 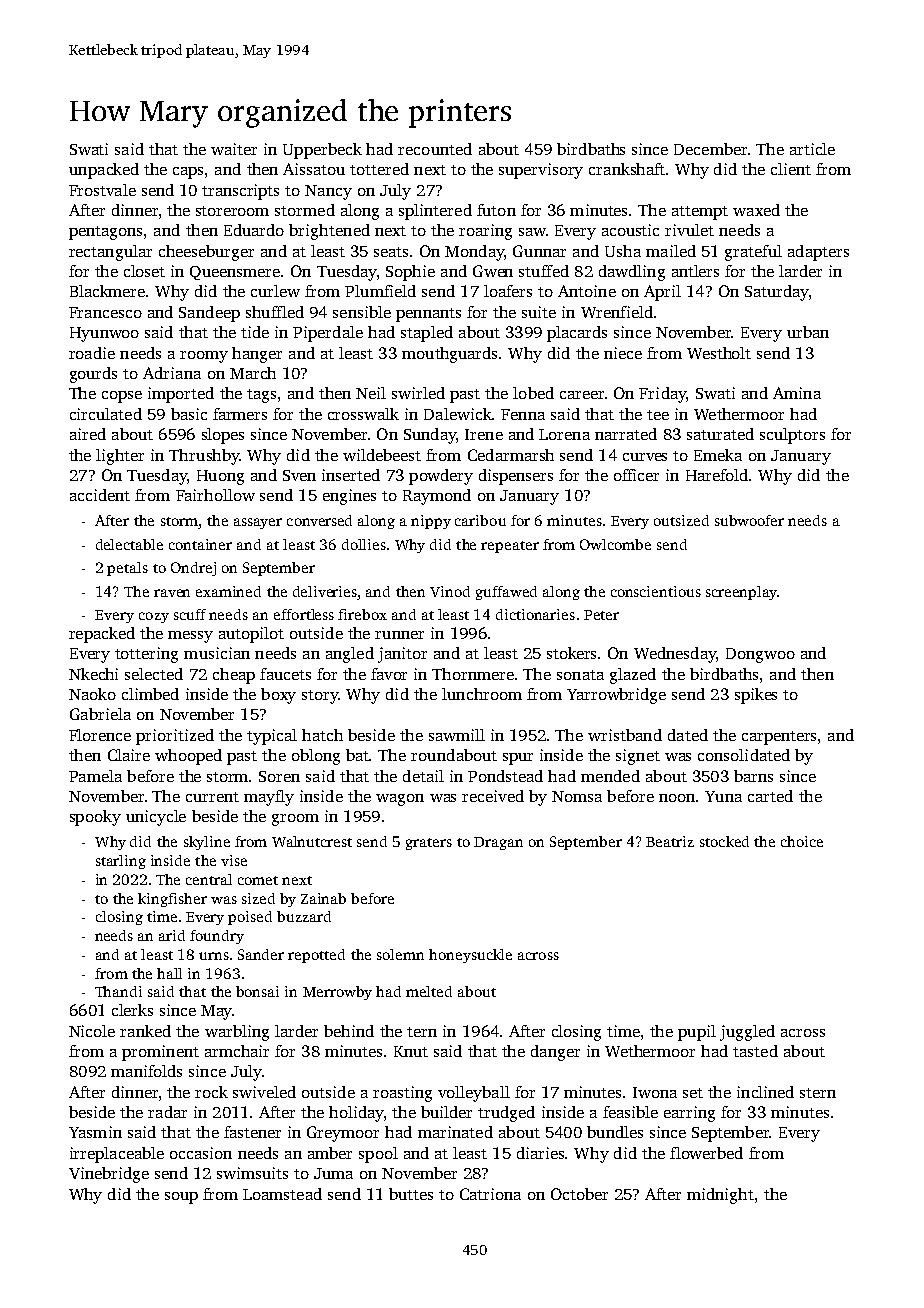 What do you see at coordinates (749, 520) in the document?
I see `subwoofer` at bounding box center [749, 520].
